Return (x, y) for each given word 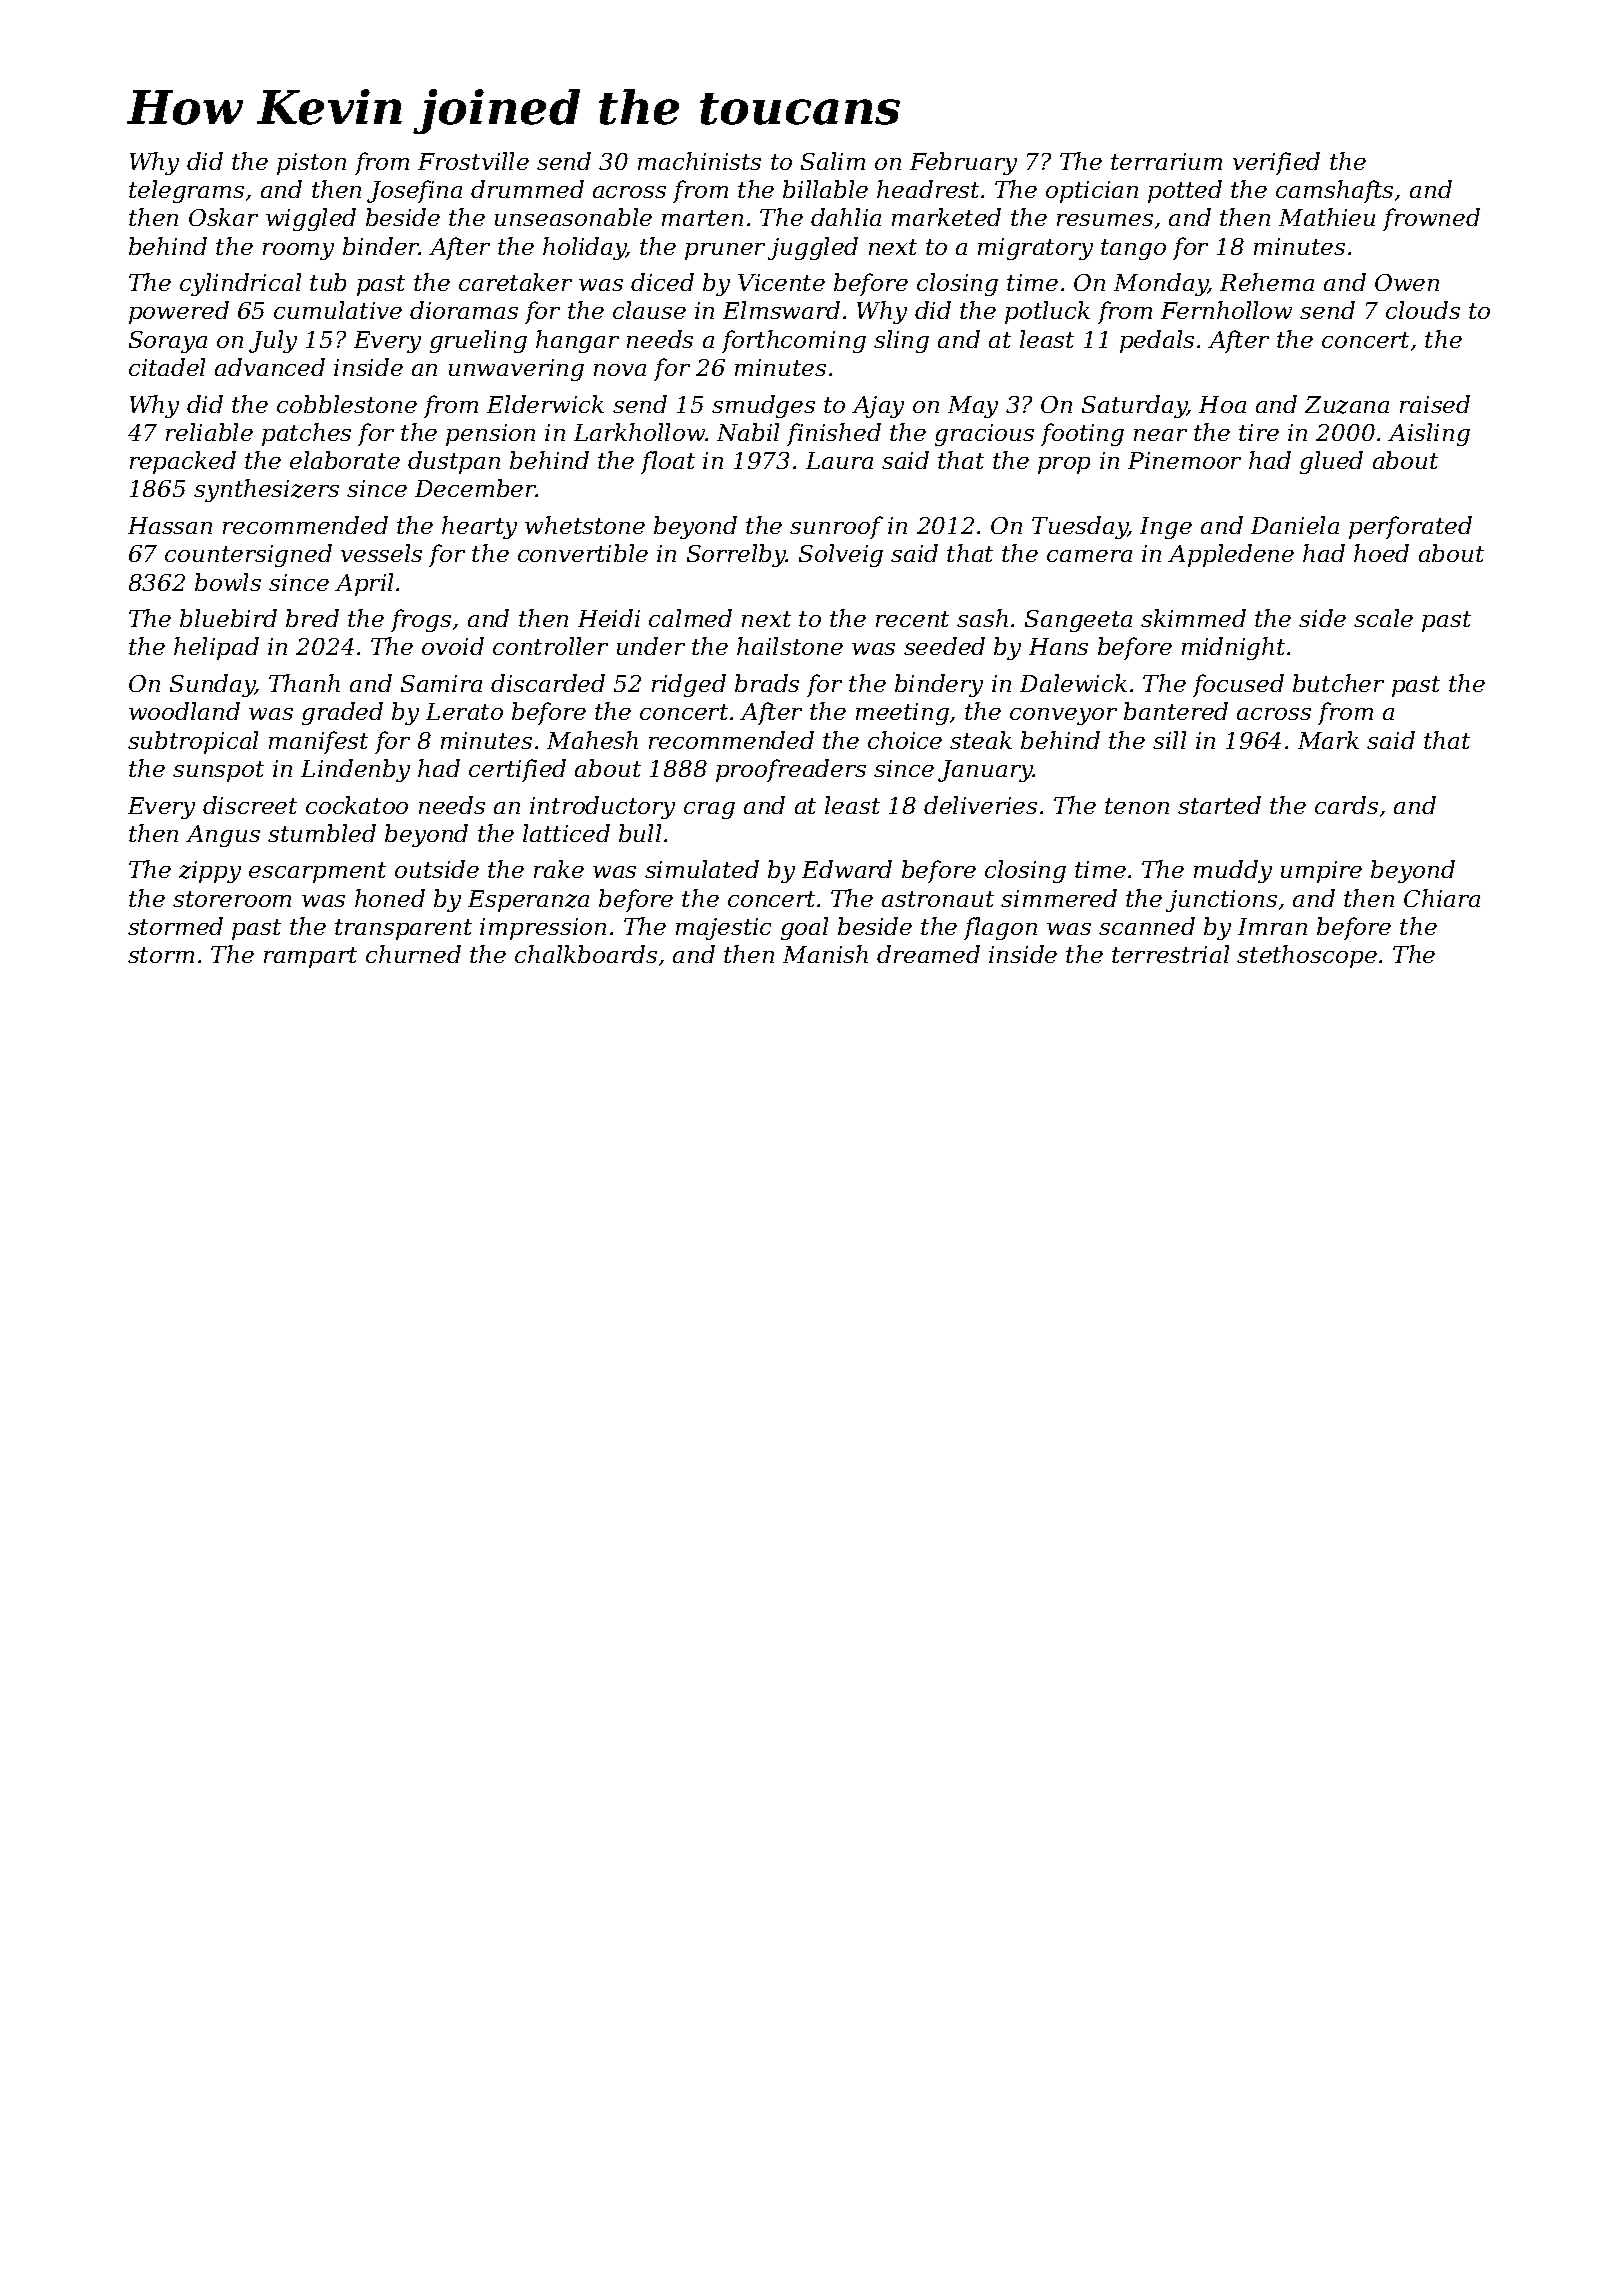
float (668, 462)
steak (981, 740)
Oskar (223, 217)
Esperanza (528, 901)
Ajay (878, 407)
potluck (1047, 312)
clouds (1423, 310)
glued (1331, 462)
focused (1238, 685)
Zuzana (1347, 405)
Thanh (304, 683)
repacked (183, 462)
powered (179, 312)
